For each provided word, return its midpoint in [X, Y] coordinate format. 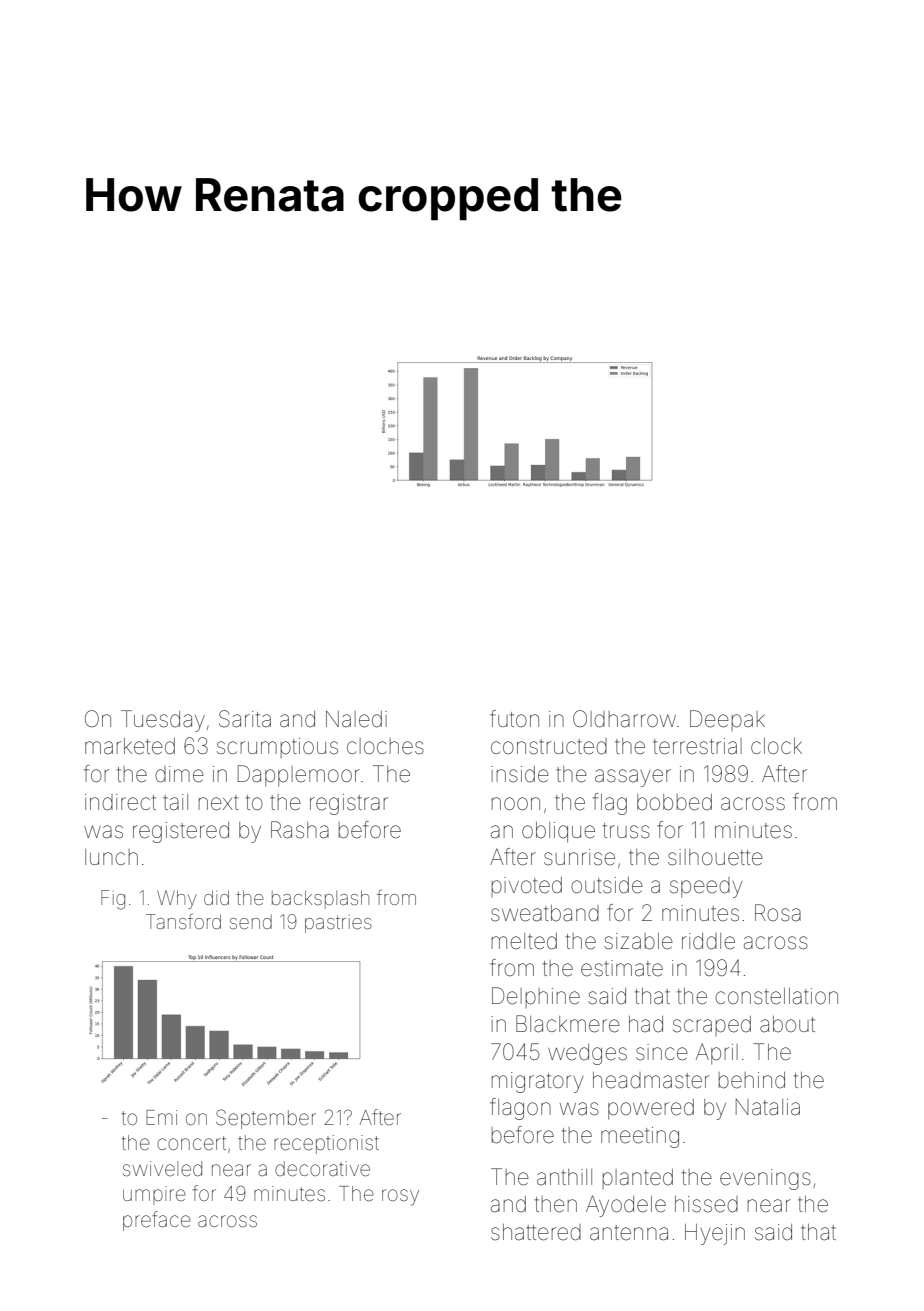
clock [776, 746]
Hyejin [715, 1234]
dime [179, 774]
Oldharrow [624, 719]
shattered [536, 1232]
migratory [538, 1082]
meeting [640, 1137]
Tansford [183, 921]
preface [157, 1221]
